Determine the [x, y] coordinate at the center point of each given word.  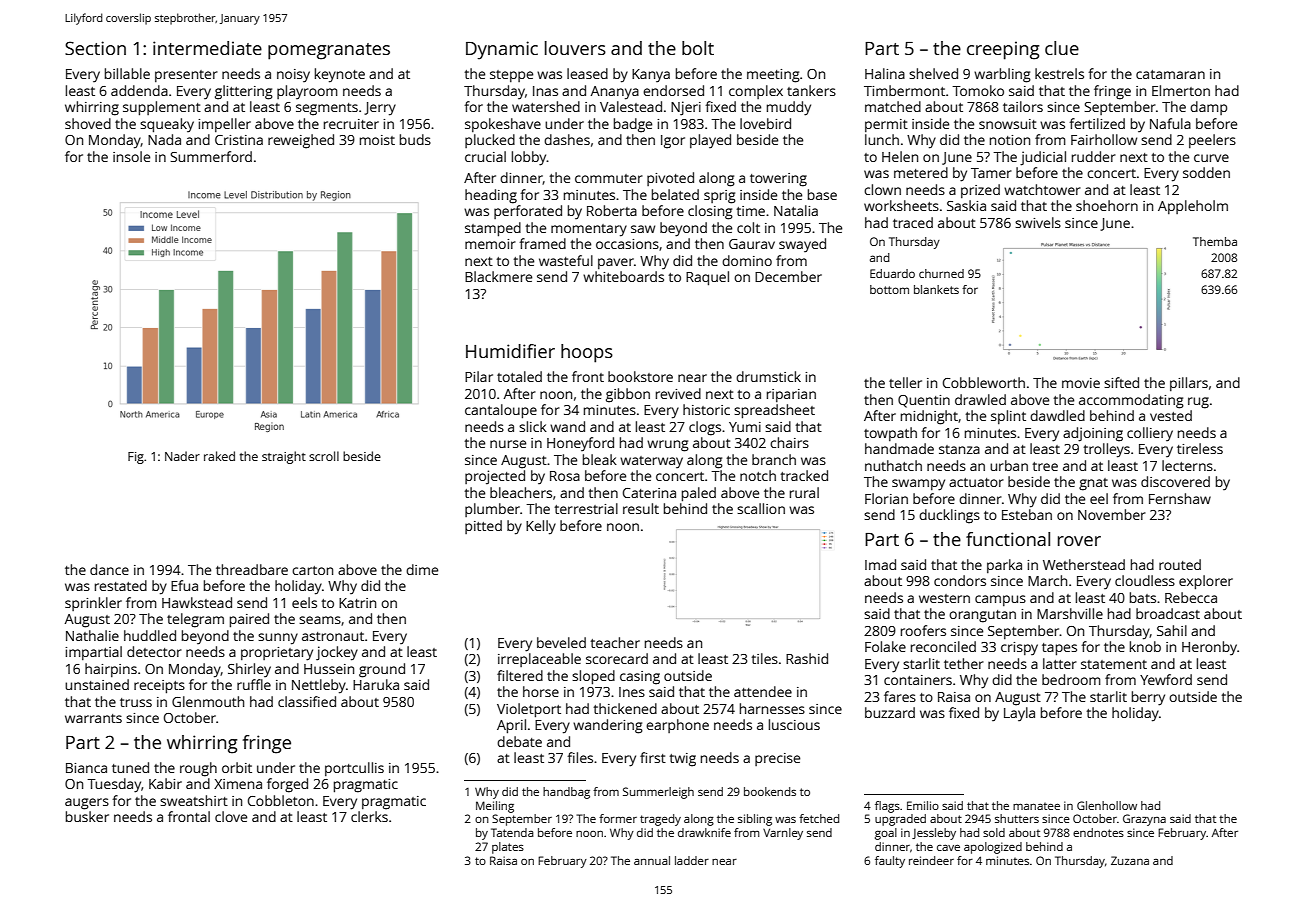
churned [941, 273]
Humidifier [510, 351]
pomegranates [329, 51]
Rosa [565, 476]
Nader [182, 456]
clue [1062, 48]
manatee [1036, 806]
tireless [1200, 448]
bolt [698, 48]
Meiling [495, 807]
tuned [130, 767]
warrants [93, 718]
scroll [324, 456]
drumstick [768, 376]
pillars [1189, 384]
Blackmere [498, 276]
